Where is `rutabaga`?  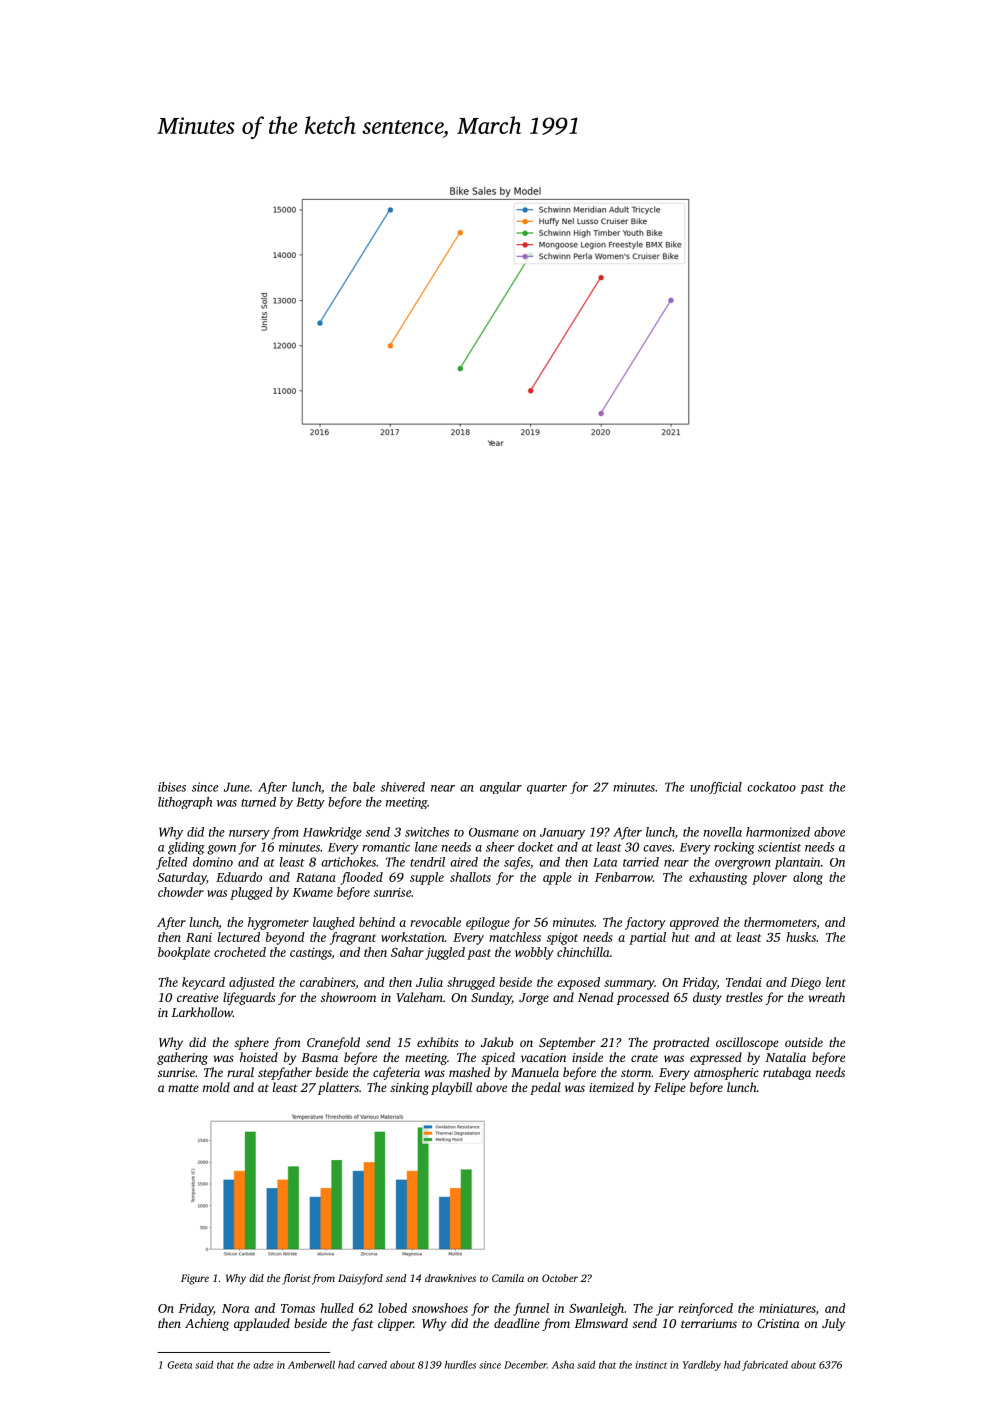
rutabaga is located at coordinates (787, 1073).
